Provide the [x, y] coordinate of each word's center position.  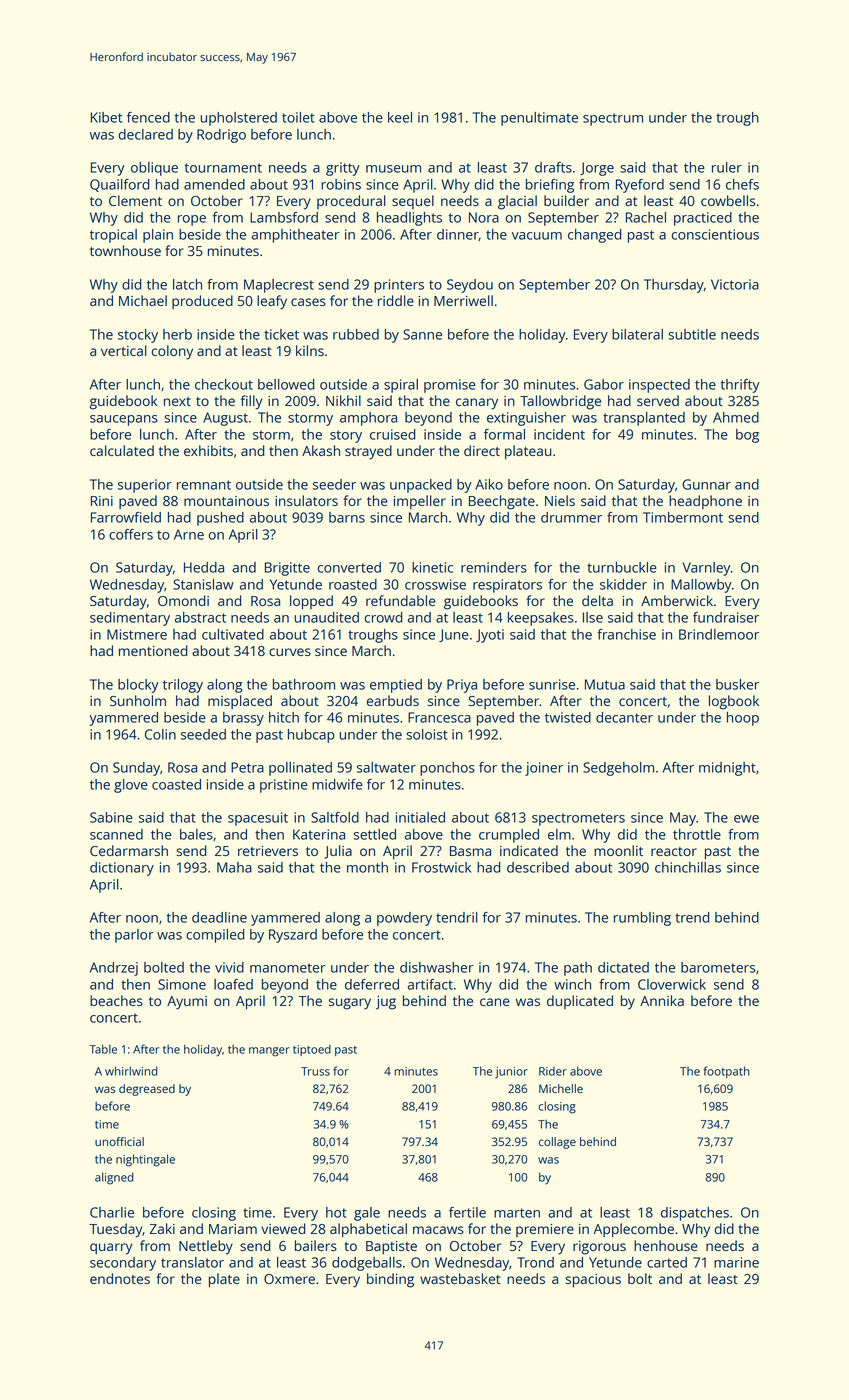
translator [192, 1262]
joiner [544, 769]
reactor [674, 851]
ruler [727, 167]
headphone [705, 502]
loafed [233, 984]
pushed [220, 519]
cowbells [728, 200]
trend [692, 917]
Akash [321, 450]
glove [131, 786]
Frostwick [441, 867]
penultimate [539, 119]
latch [187, 284]
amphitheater [296, 236]
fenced [148, 117]
